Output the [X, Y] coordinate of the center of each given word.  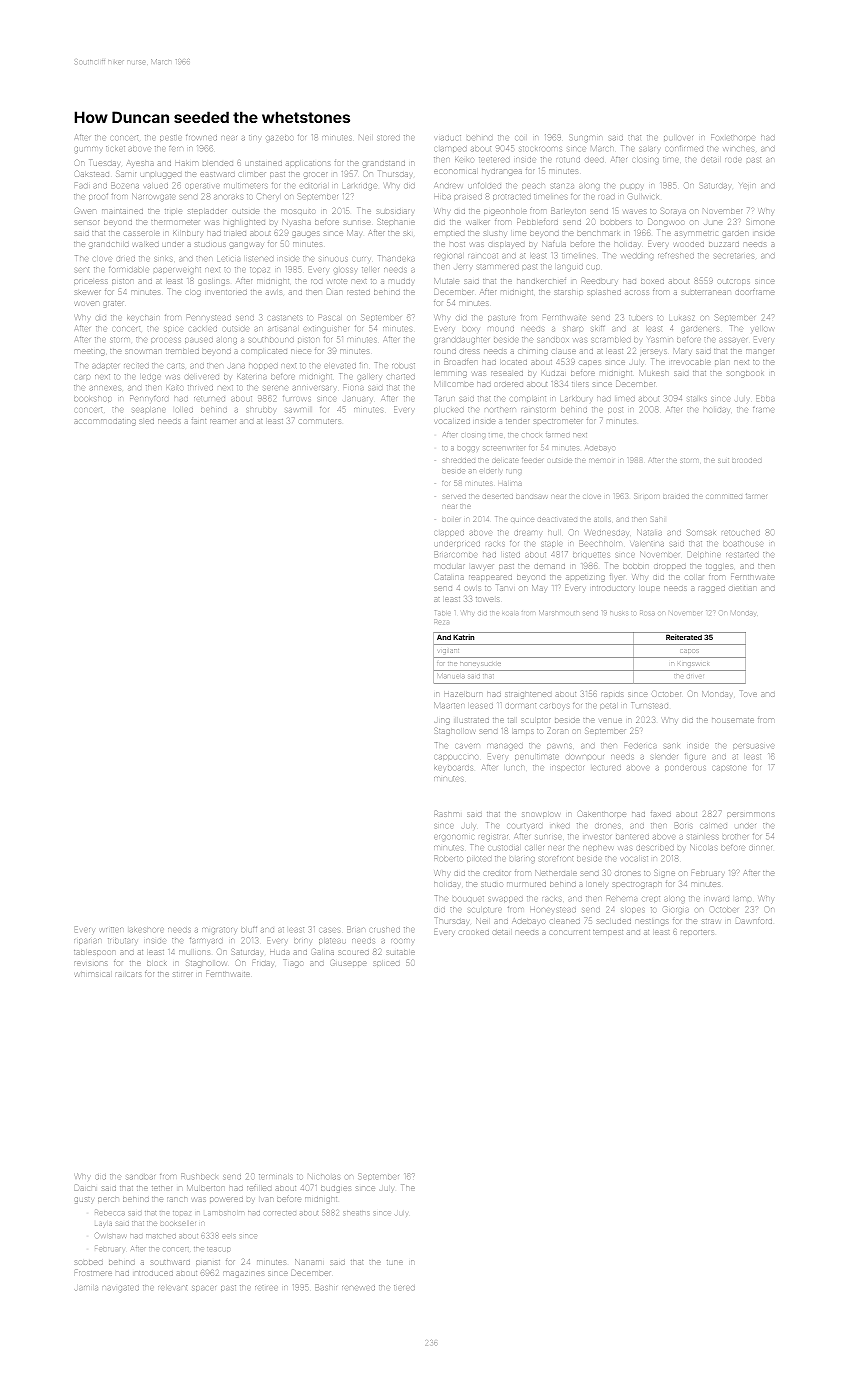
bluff [249, 929]
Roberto [448, 858]
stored [388, 137]
